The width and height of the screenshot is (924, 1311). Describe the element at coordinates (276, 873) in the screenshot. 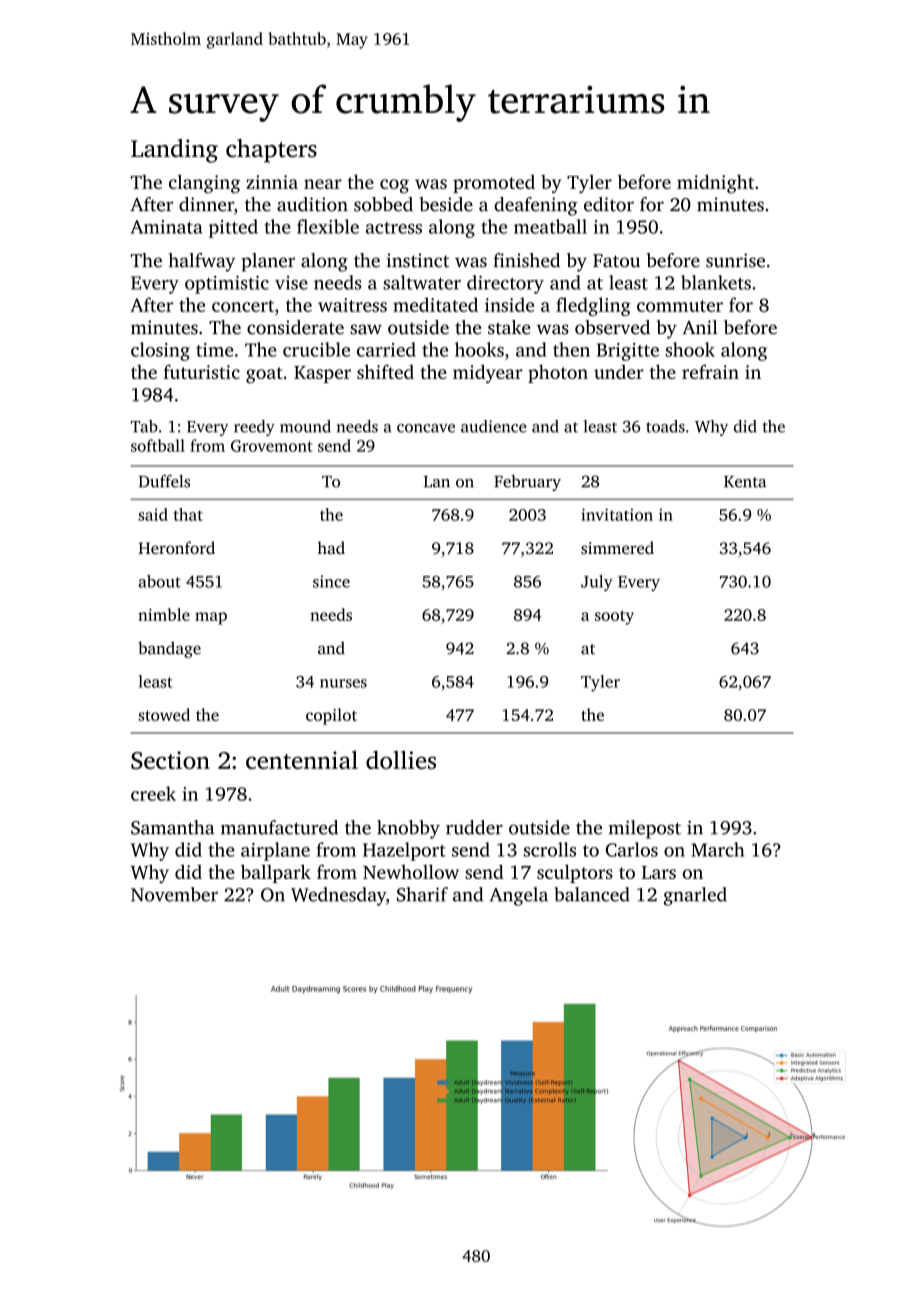

I see `ballpark` at that location.
